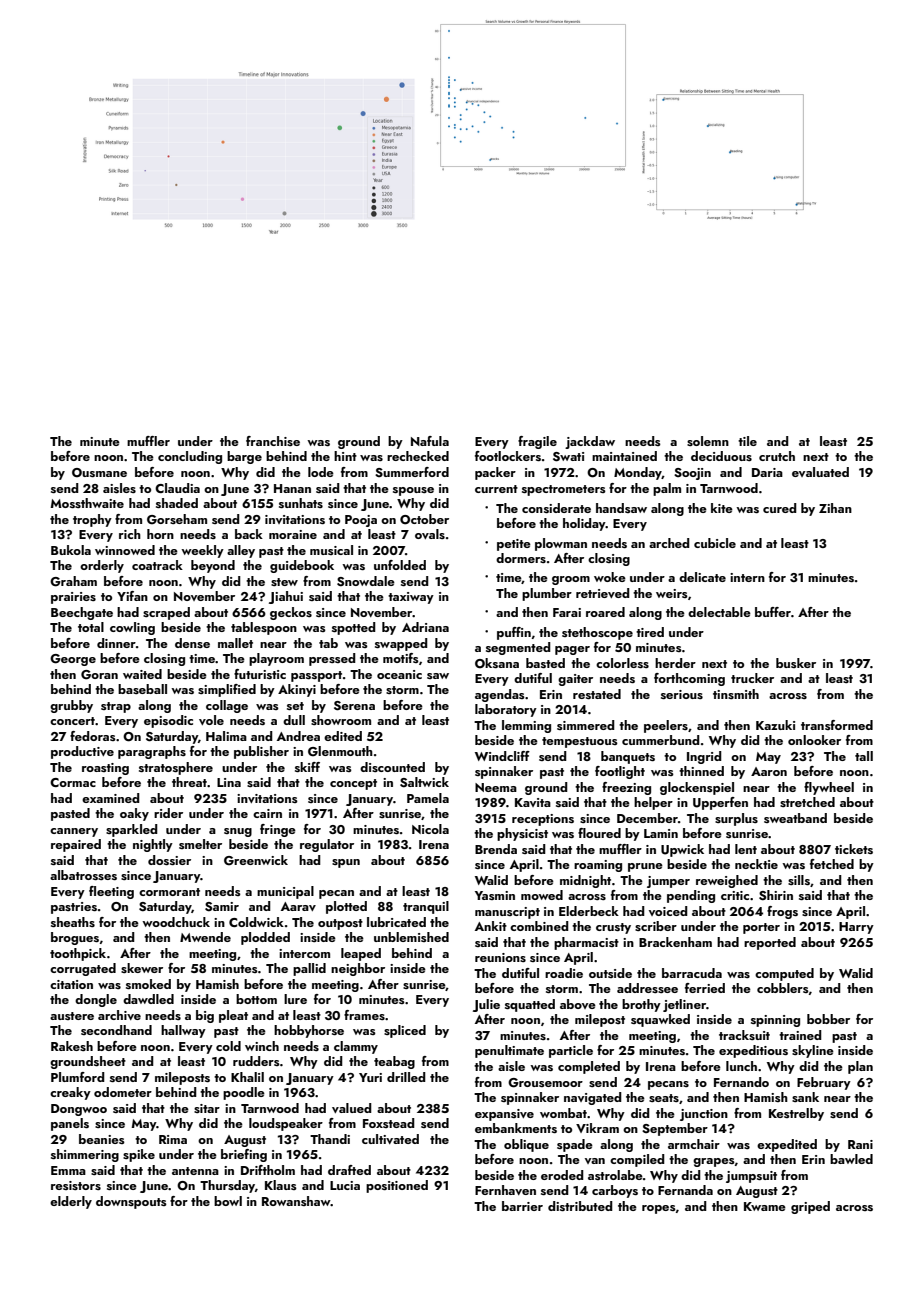 Image resolution: width=924 pixels, height=1308 pixels. I want to click on Ousmane, so click(99, 473).
